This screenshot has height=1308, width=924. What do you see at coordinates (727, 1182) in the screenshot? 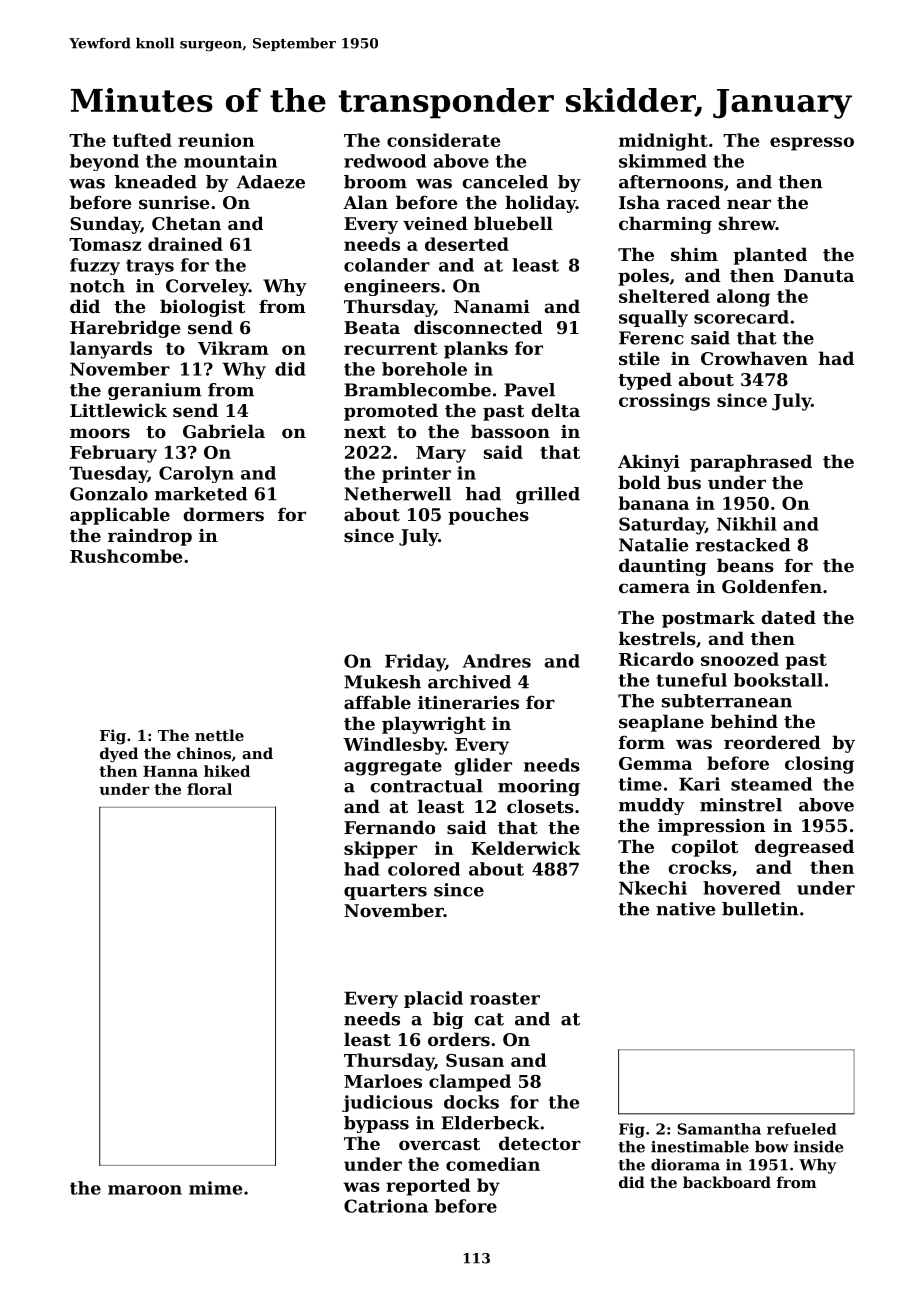
I see `backboard` at bounding box center [727, 1182].
